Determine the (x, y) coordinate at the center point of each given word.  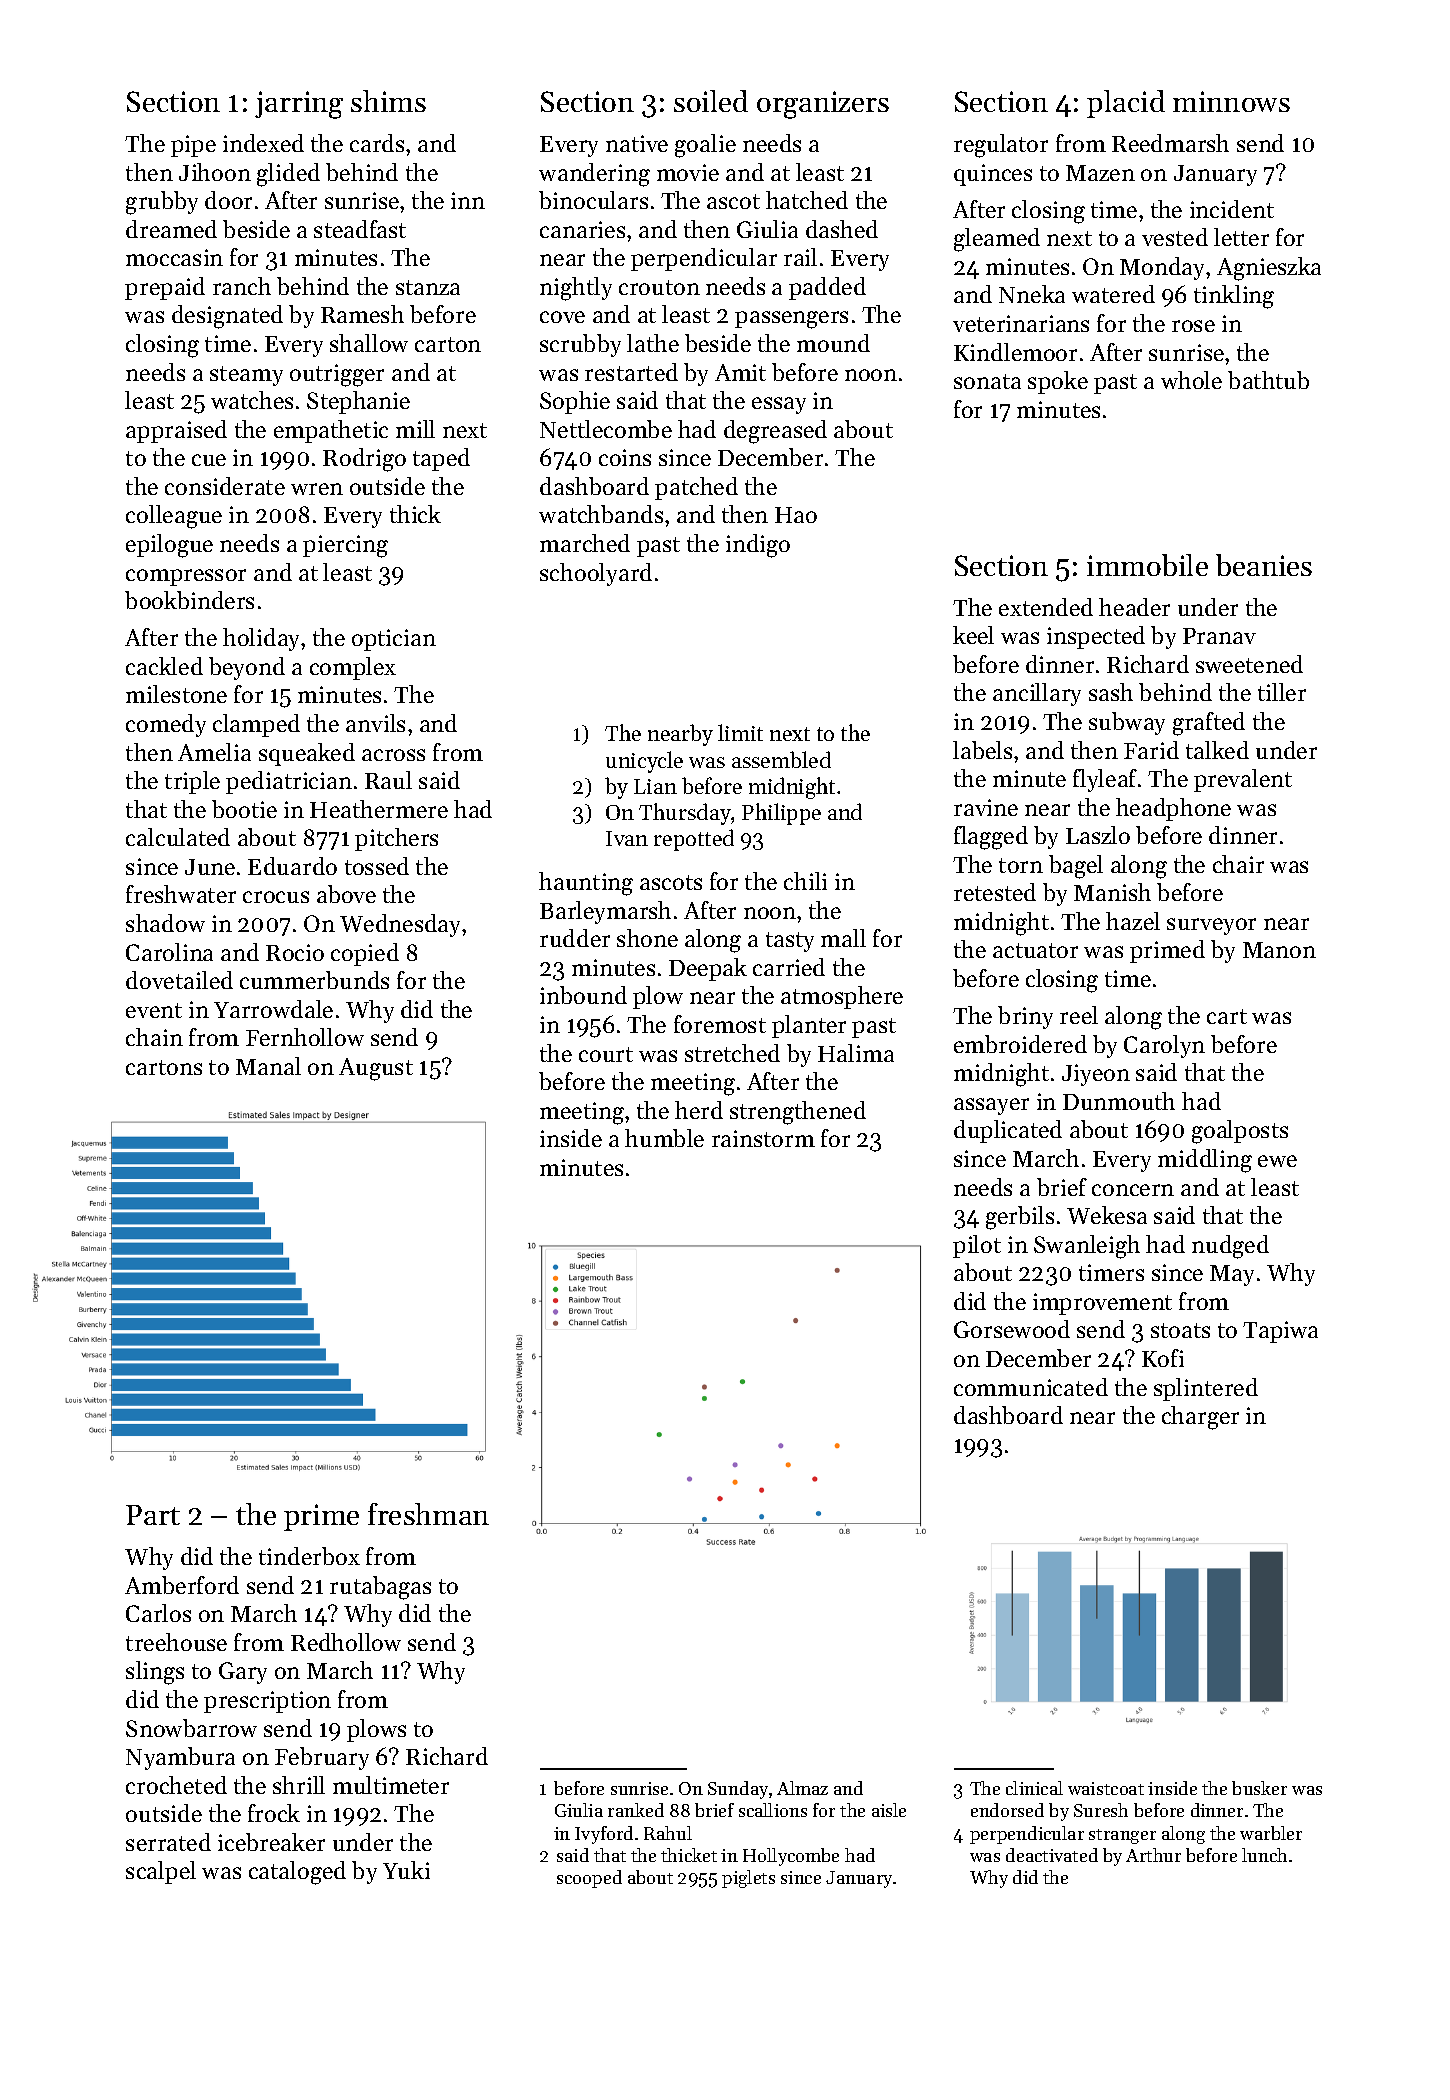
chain (154, 1037)
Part (153, 1515)
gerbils (1020, 1218)
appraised (176, 431)
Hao (796, 515)
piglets (748, 1879)
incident (1232, 209)
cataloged (297, 1873)
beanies (1264, 565)
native (637, 143)
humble (664, 1138)
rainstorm (763, 1138)
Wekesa (1107, 1215)
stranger (1122, 1836)
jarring (299, 105)
